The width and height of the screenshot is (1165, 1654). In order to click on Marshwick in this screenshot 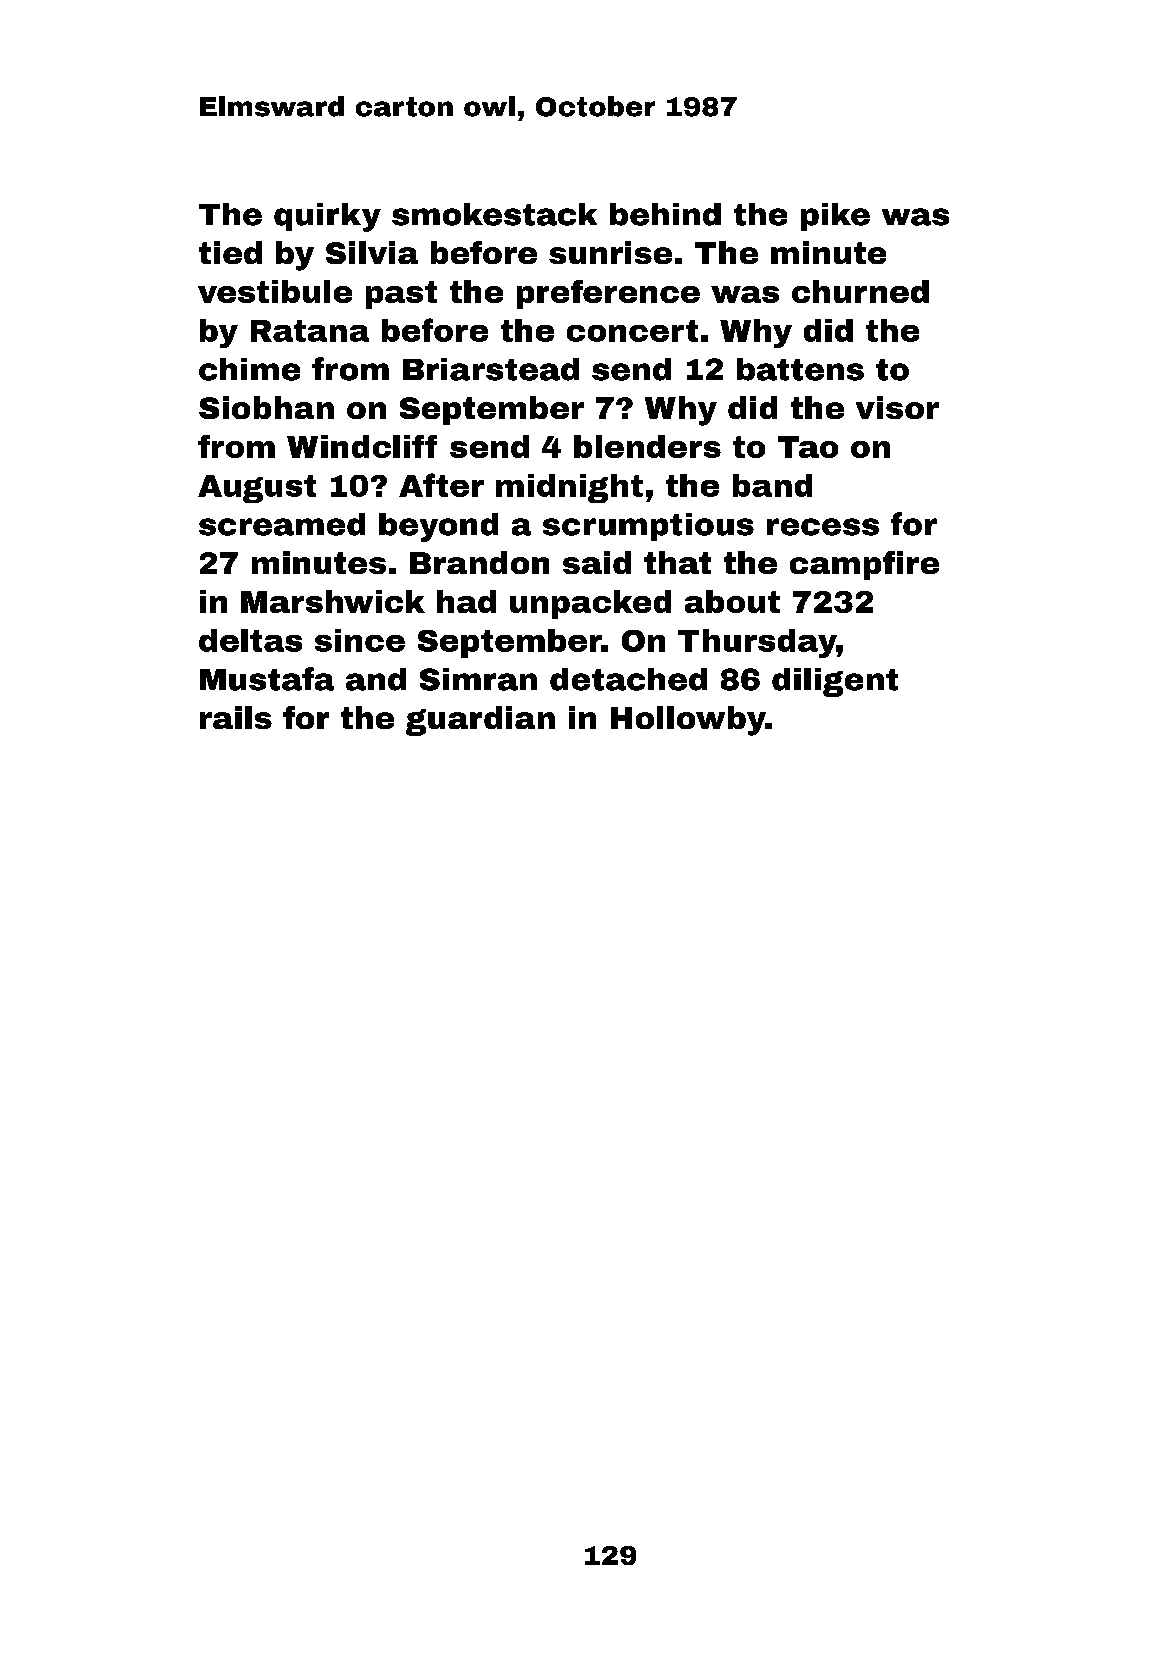, I will do `click(333, 601)`.
